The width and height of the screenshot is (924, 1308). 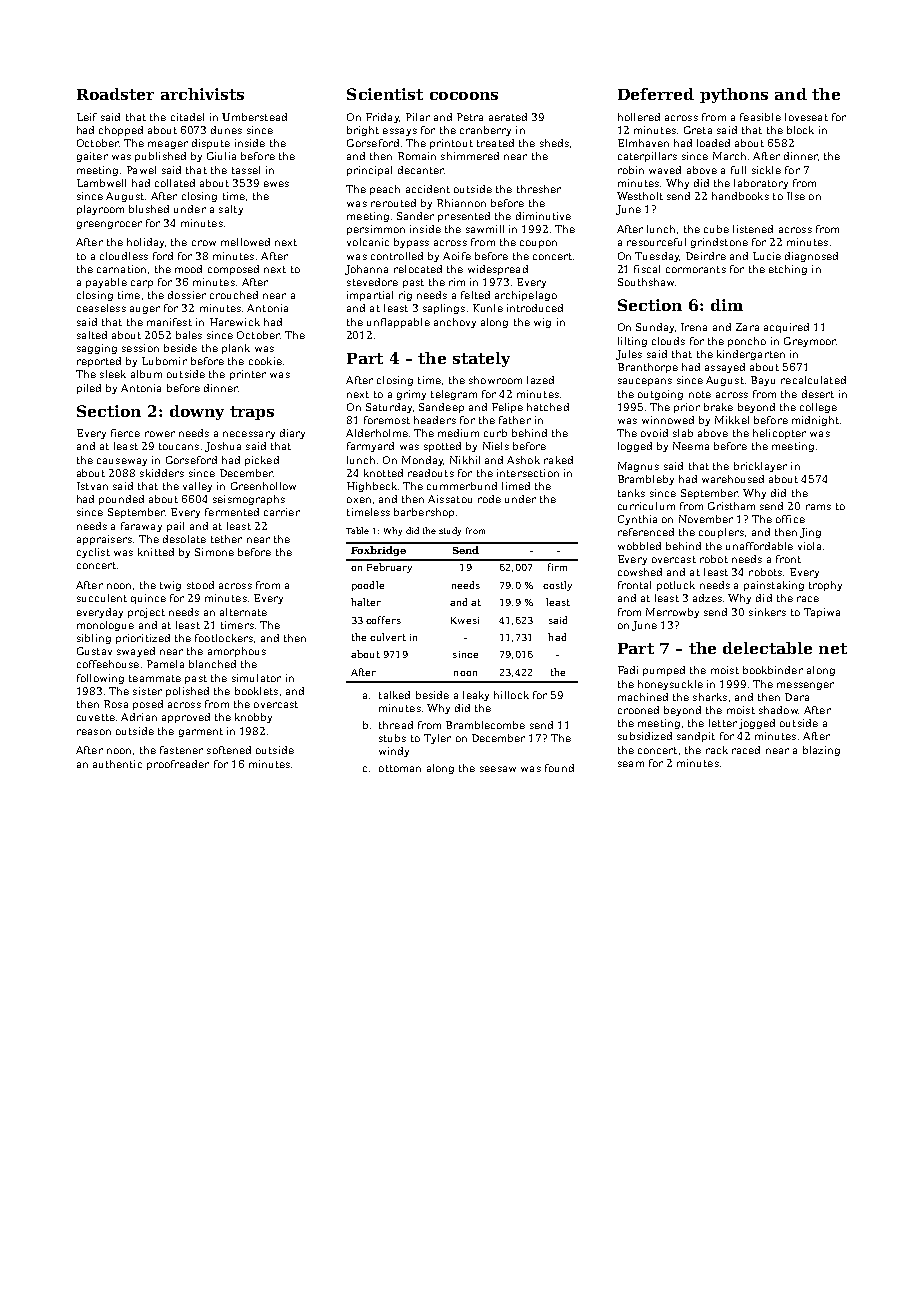 What do you see at coordinates (89, 389) in the screenshot?
I see `piled` at bounding box center [89, 389].
